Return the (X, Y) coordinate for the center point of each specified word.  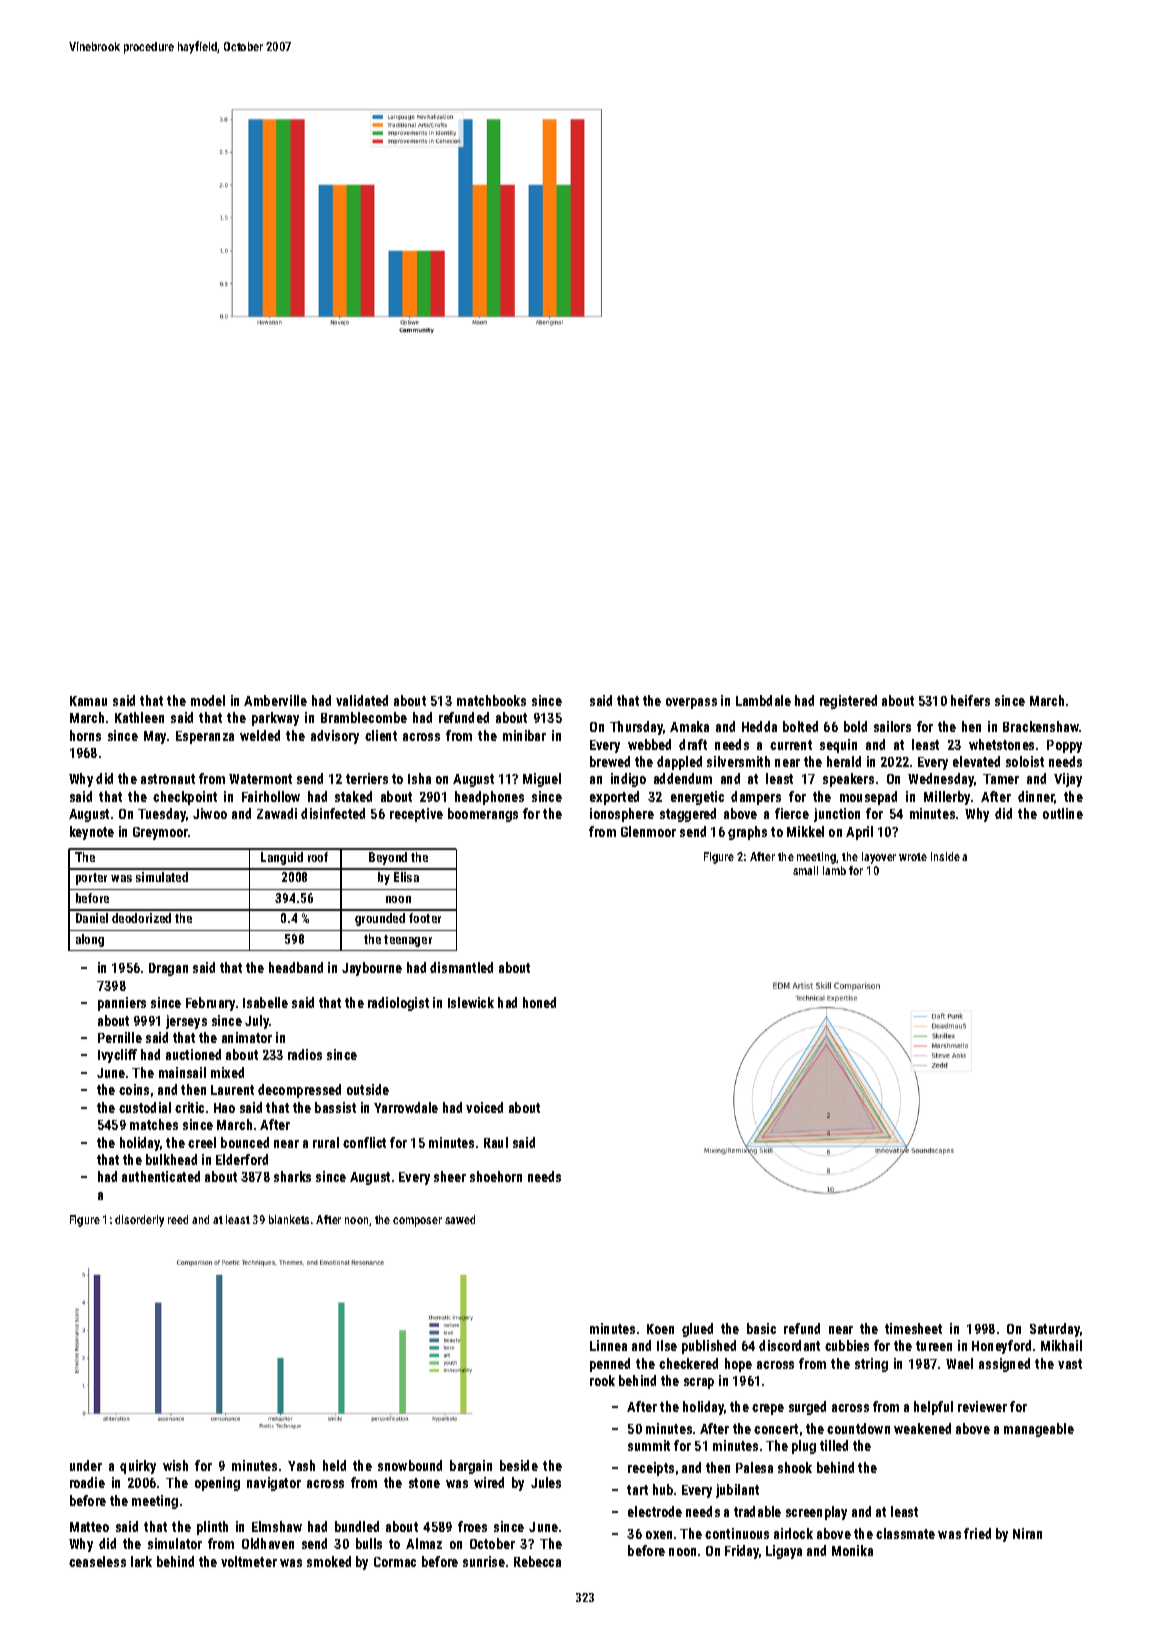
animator (247, 1037)
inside (945, 856)
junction (837, 815)
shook (795, 1467)
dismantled (461, 967)
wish (175, 1465)
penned (610, 1365)
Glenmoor (648, 831)
